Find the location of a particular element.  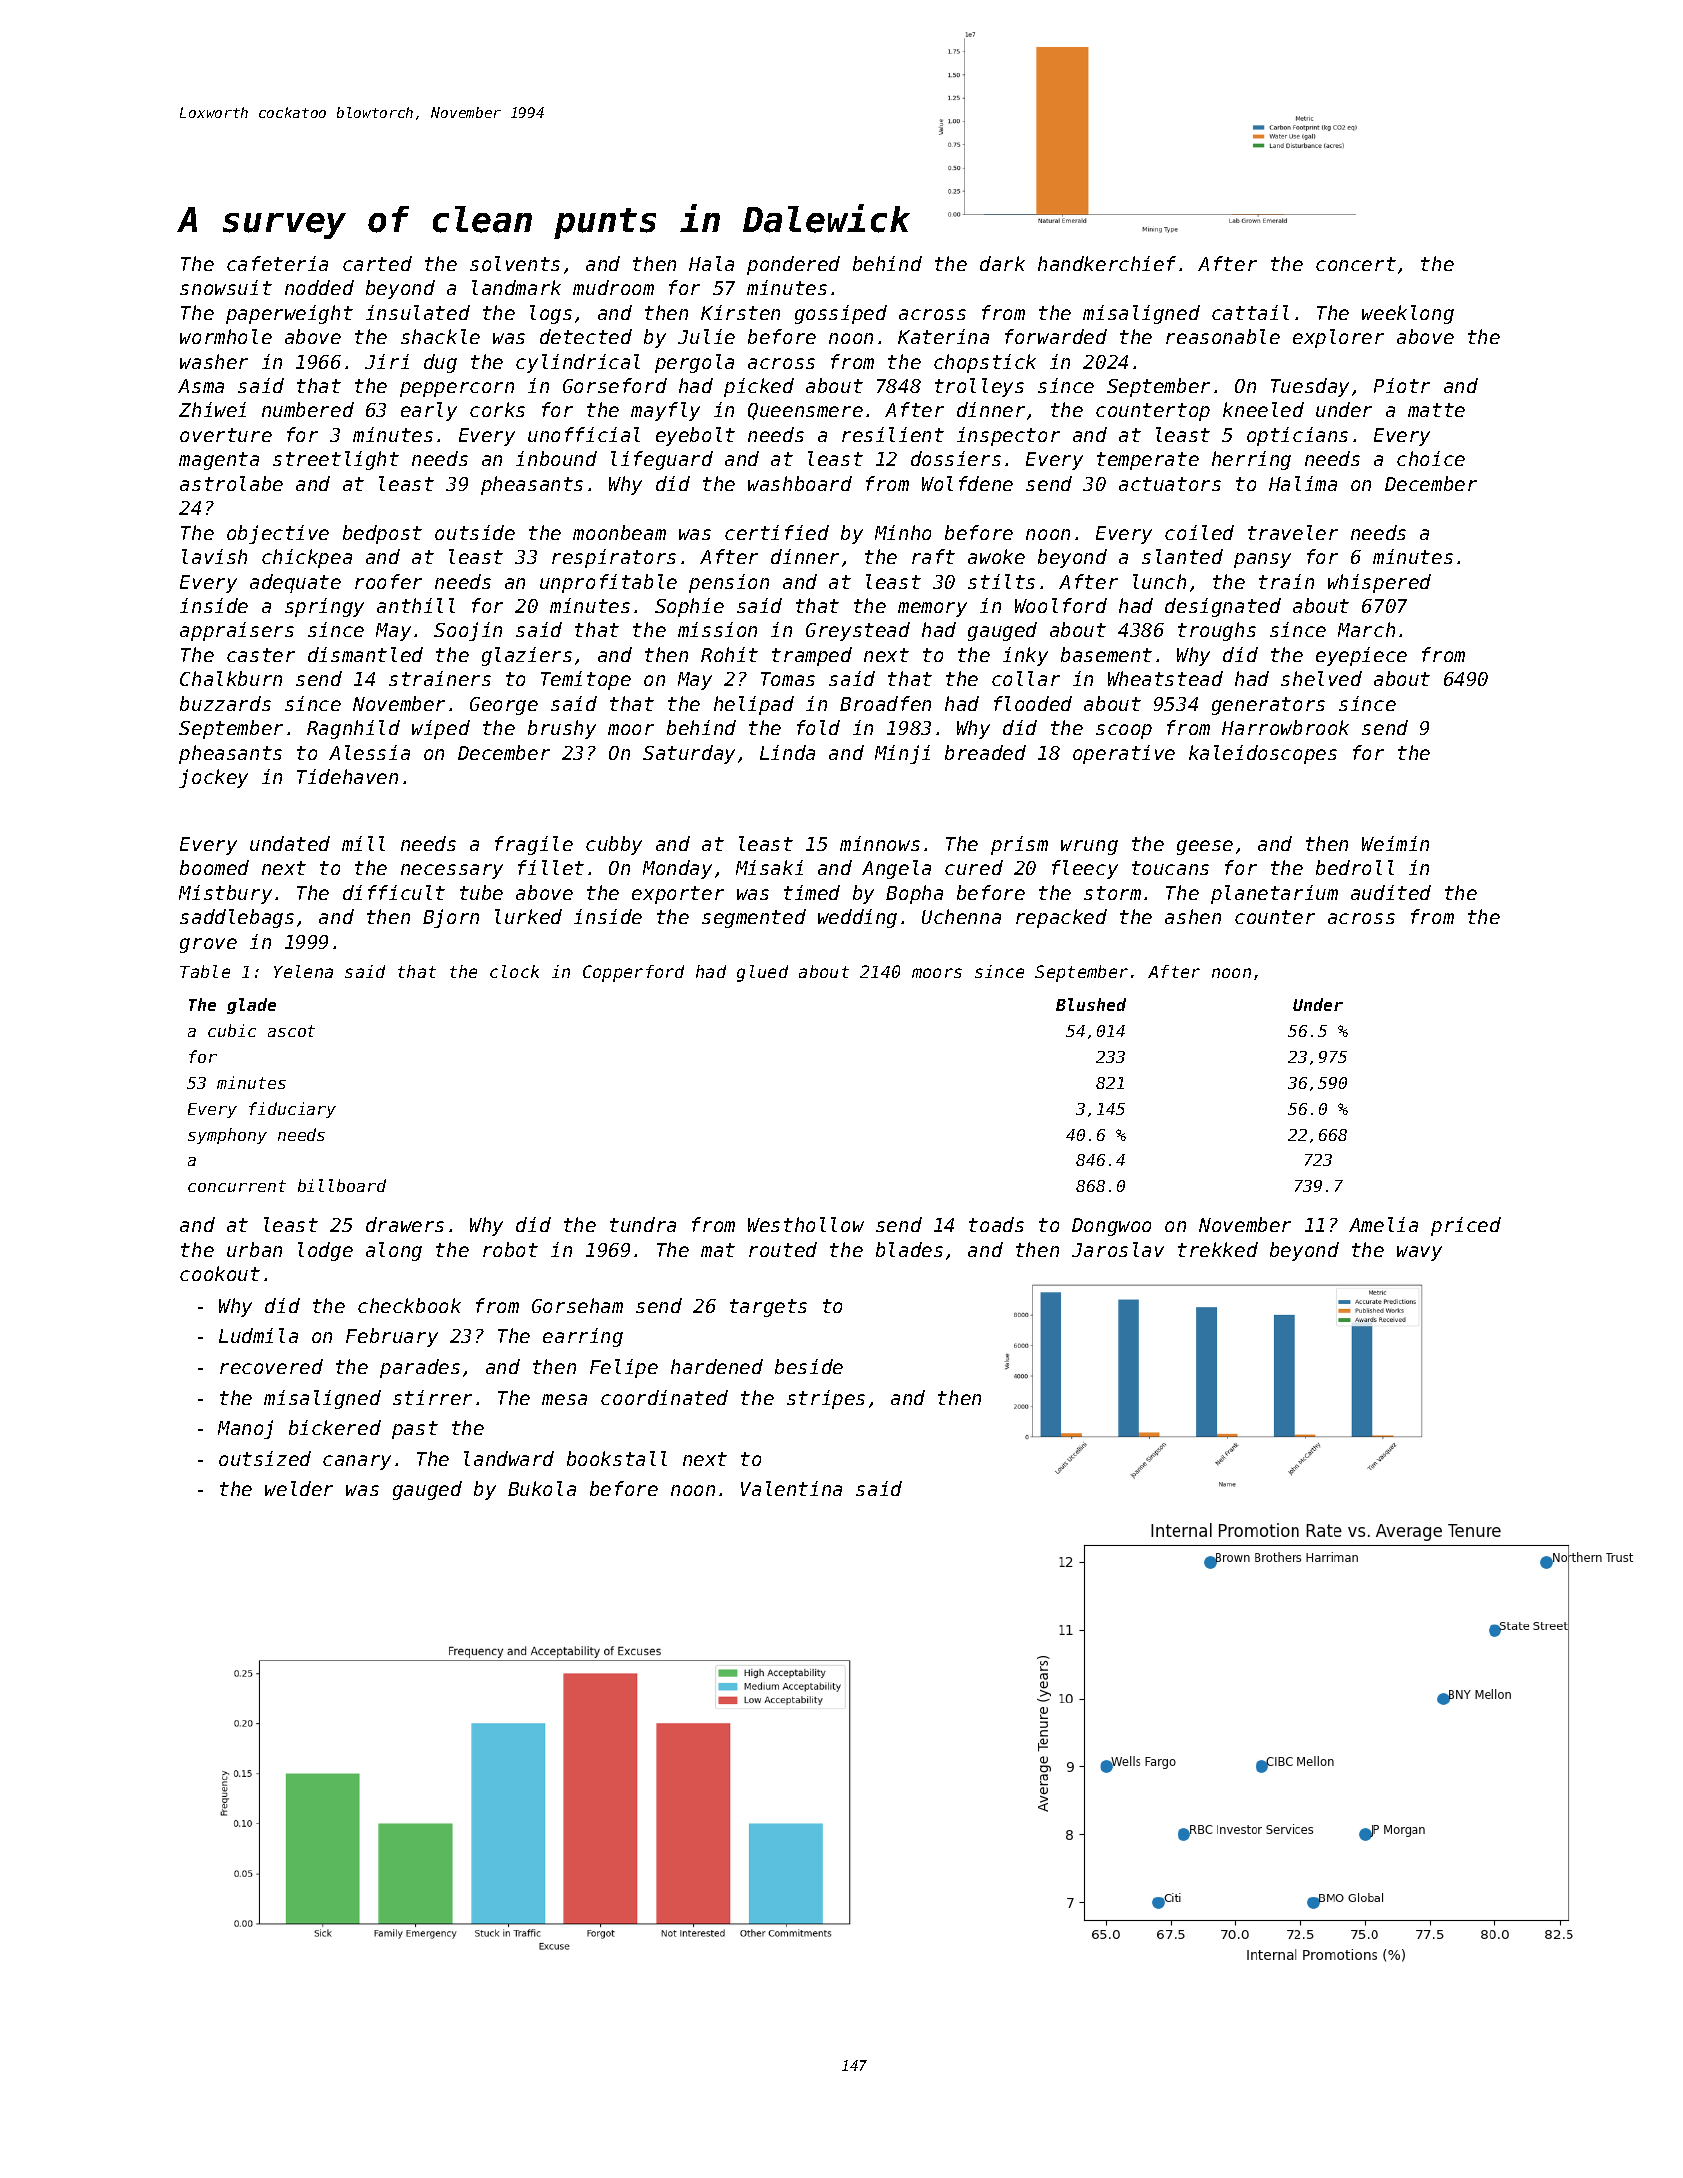

anthill is located at coordinates (416, 605).
